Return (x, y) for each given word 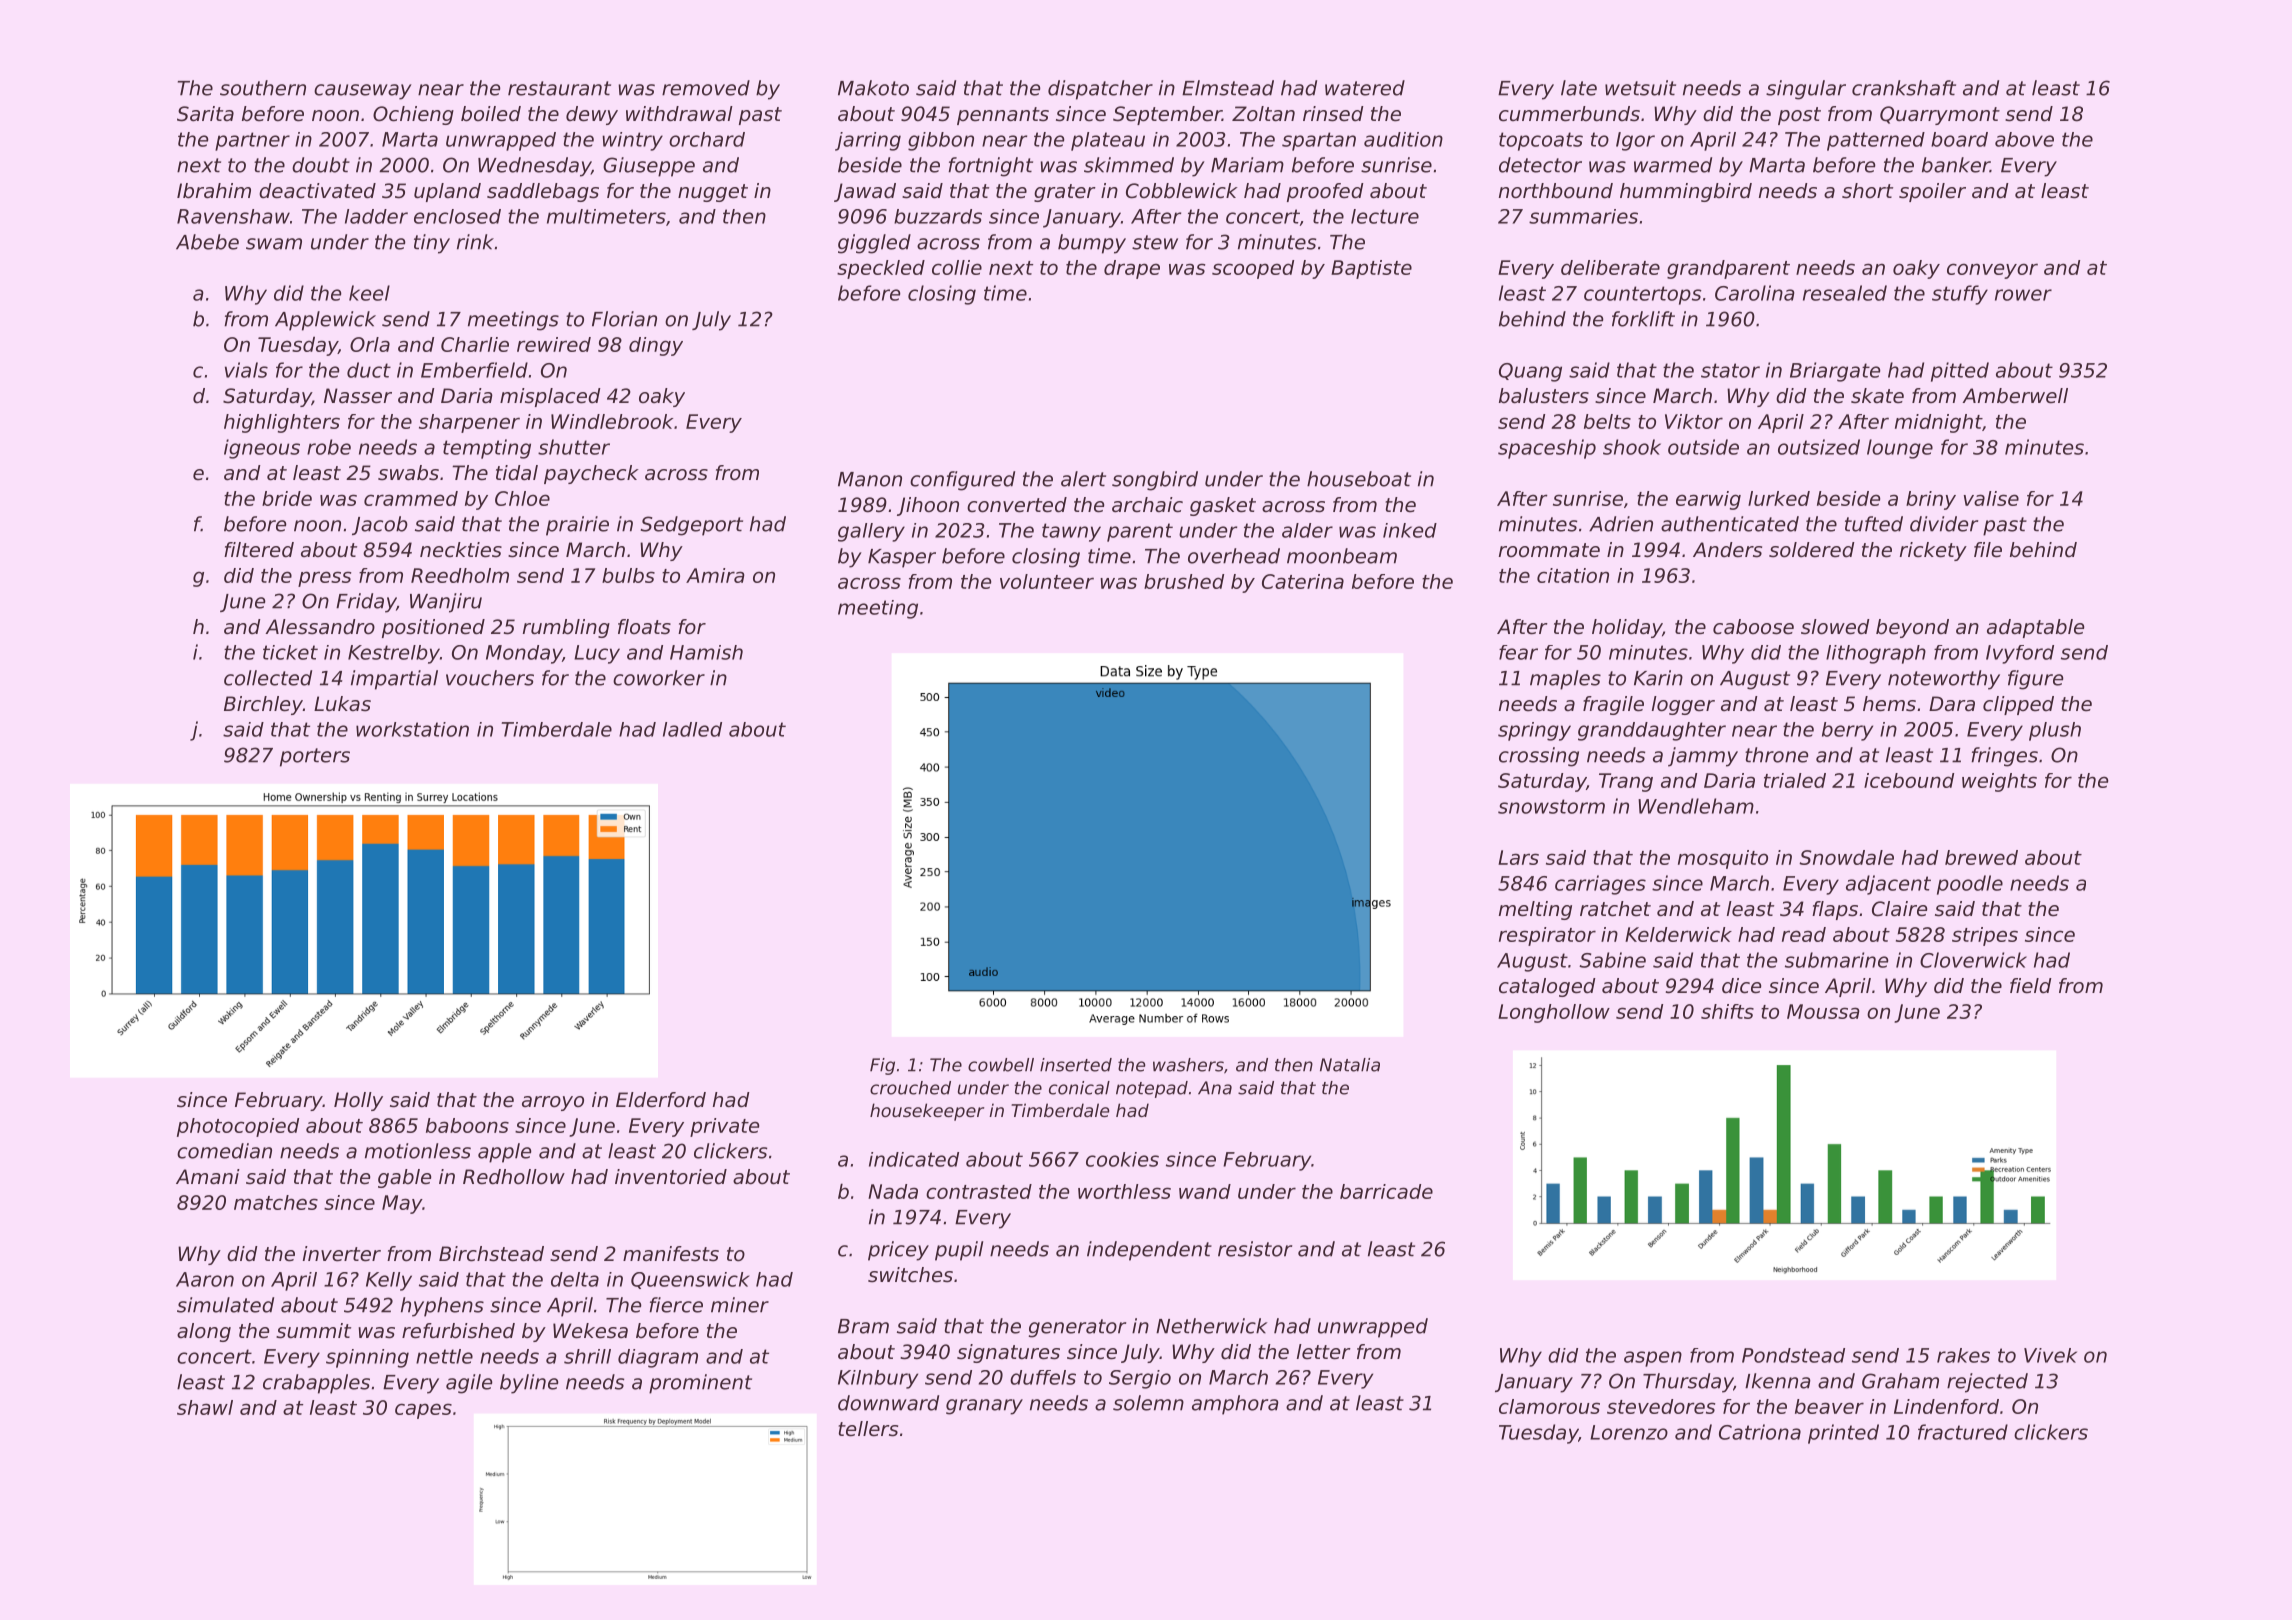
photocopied (238, 1127)
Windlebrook (612, 421)
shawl (205, 1407)
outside (1703, 447)
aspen (1653, 1359)
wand (1205, 1191)
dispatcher (1100, 90)
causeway (363, 92)
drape (1132, 269)
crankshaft (1904, 88)
